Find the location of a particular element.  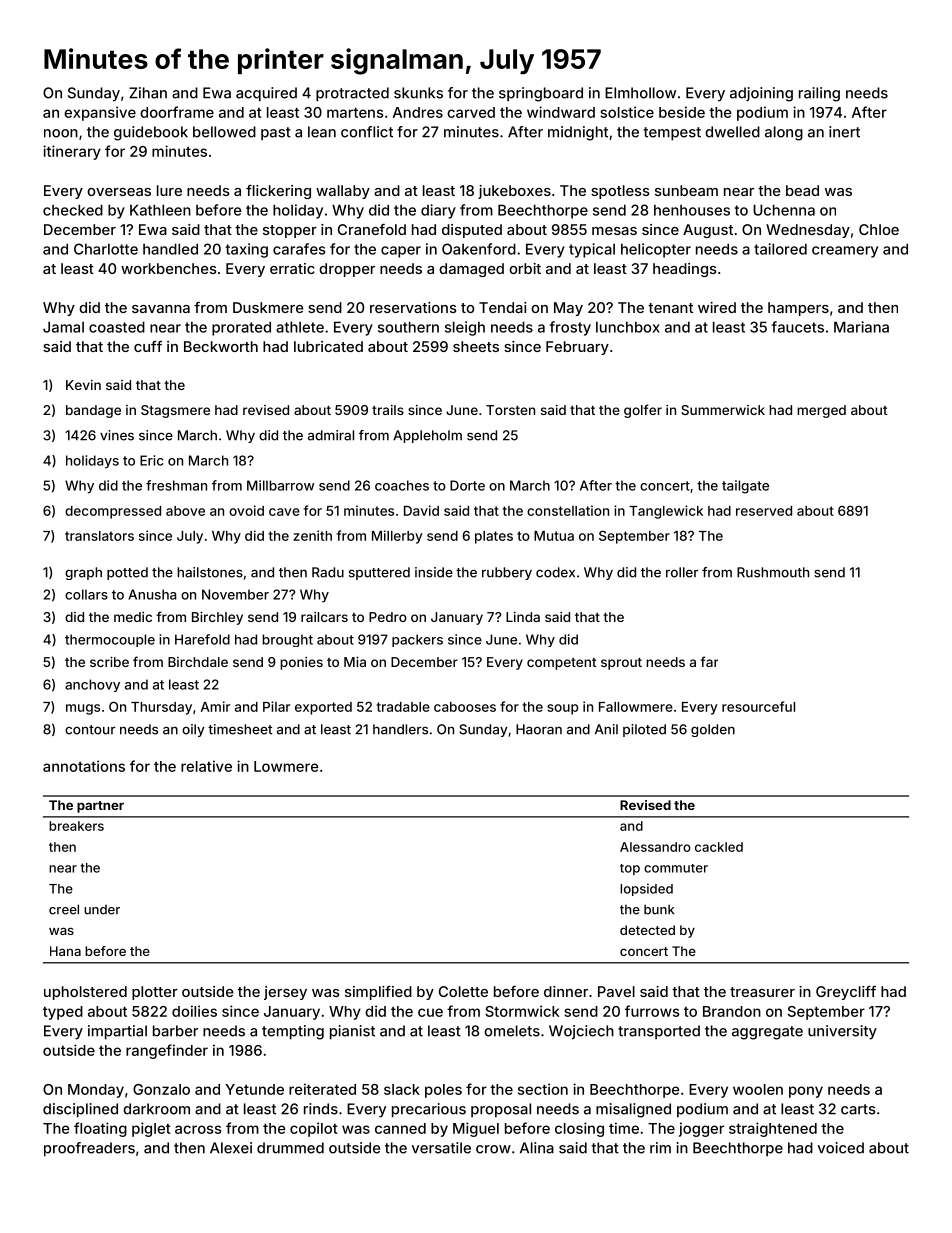

carts is located at coordinates (858, 1109).
